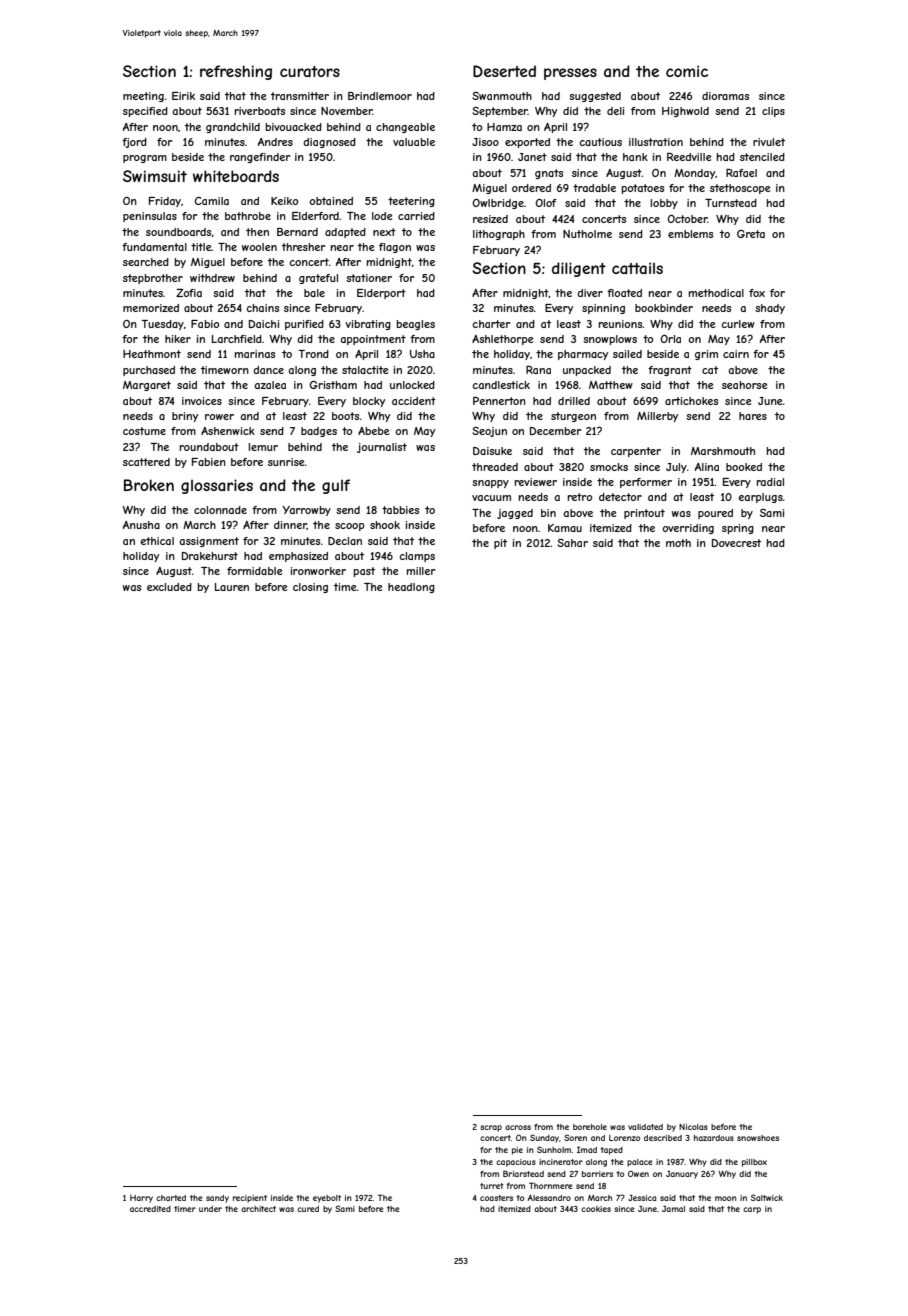 The height and width of the image is (1316, 908). I want to click on comic, so click(687, 71).
